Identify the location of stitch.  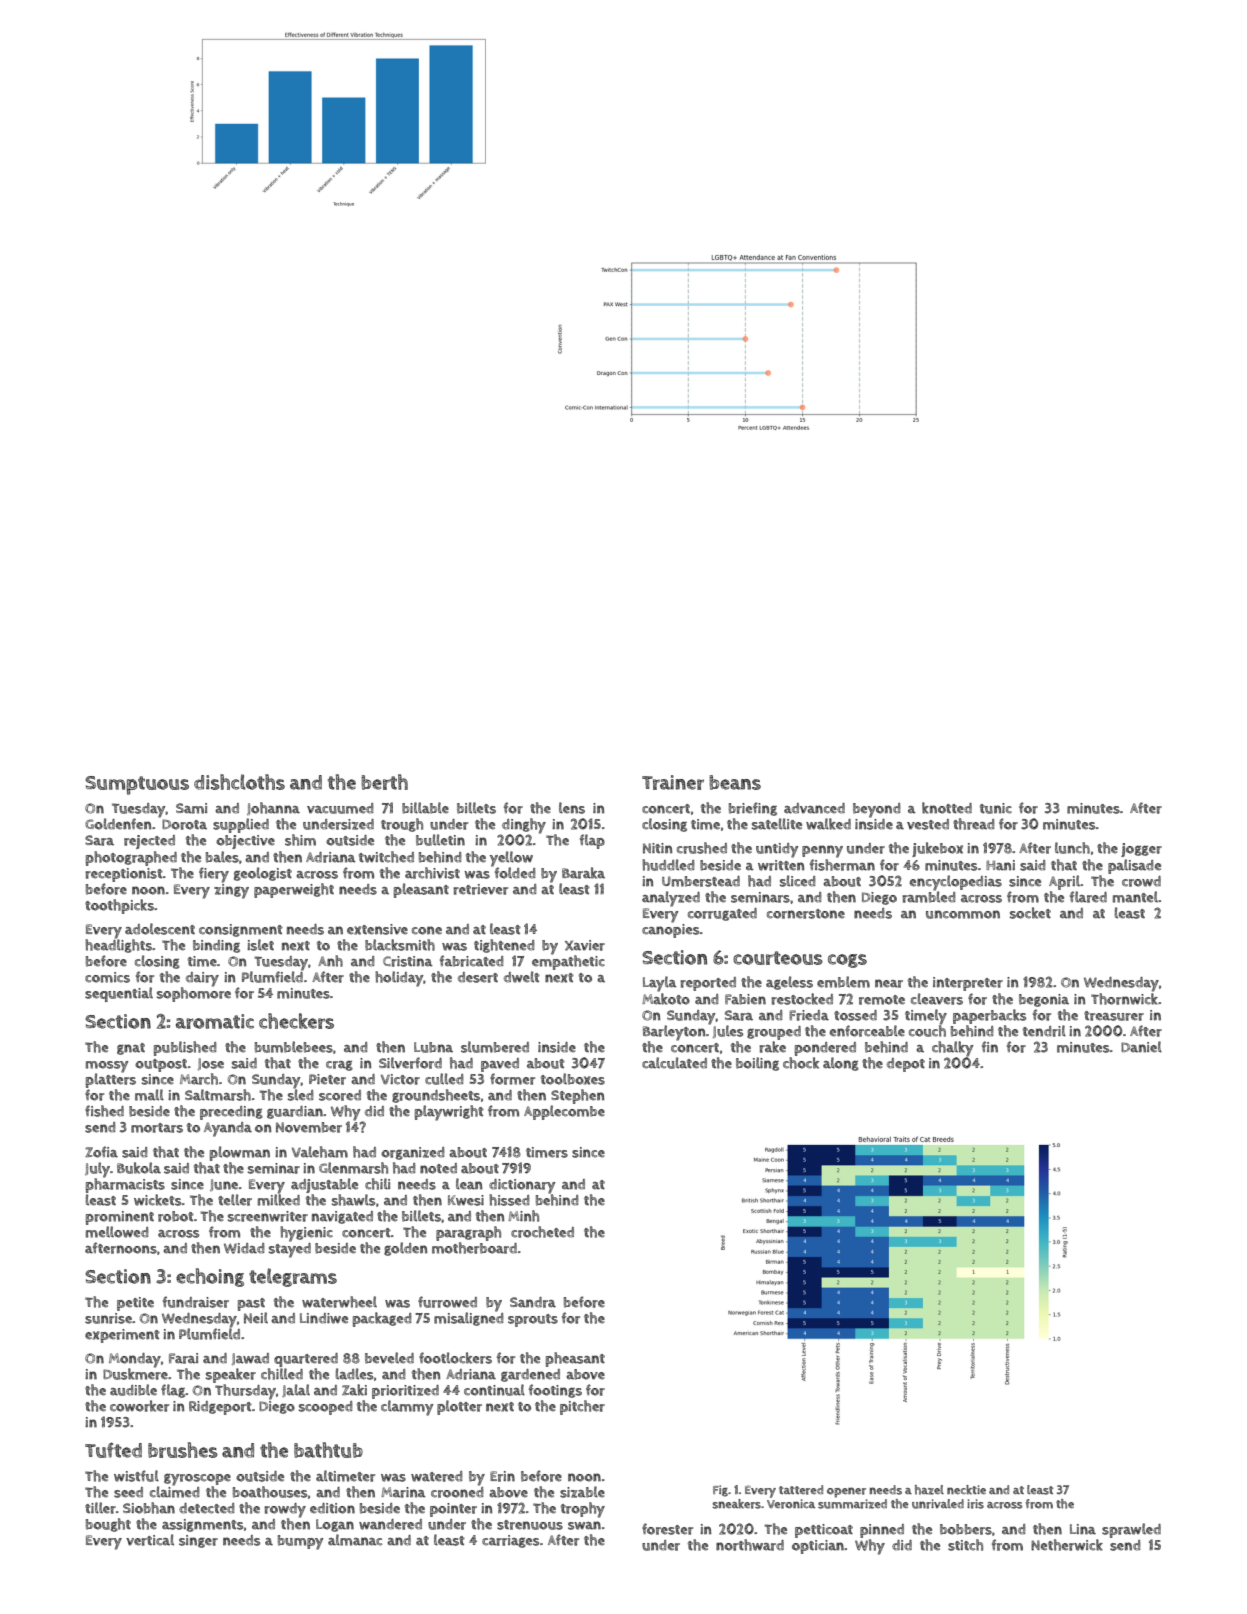
(965, 1545).
